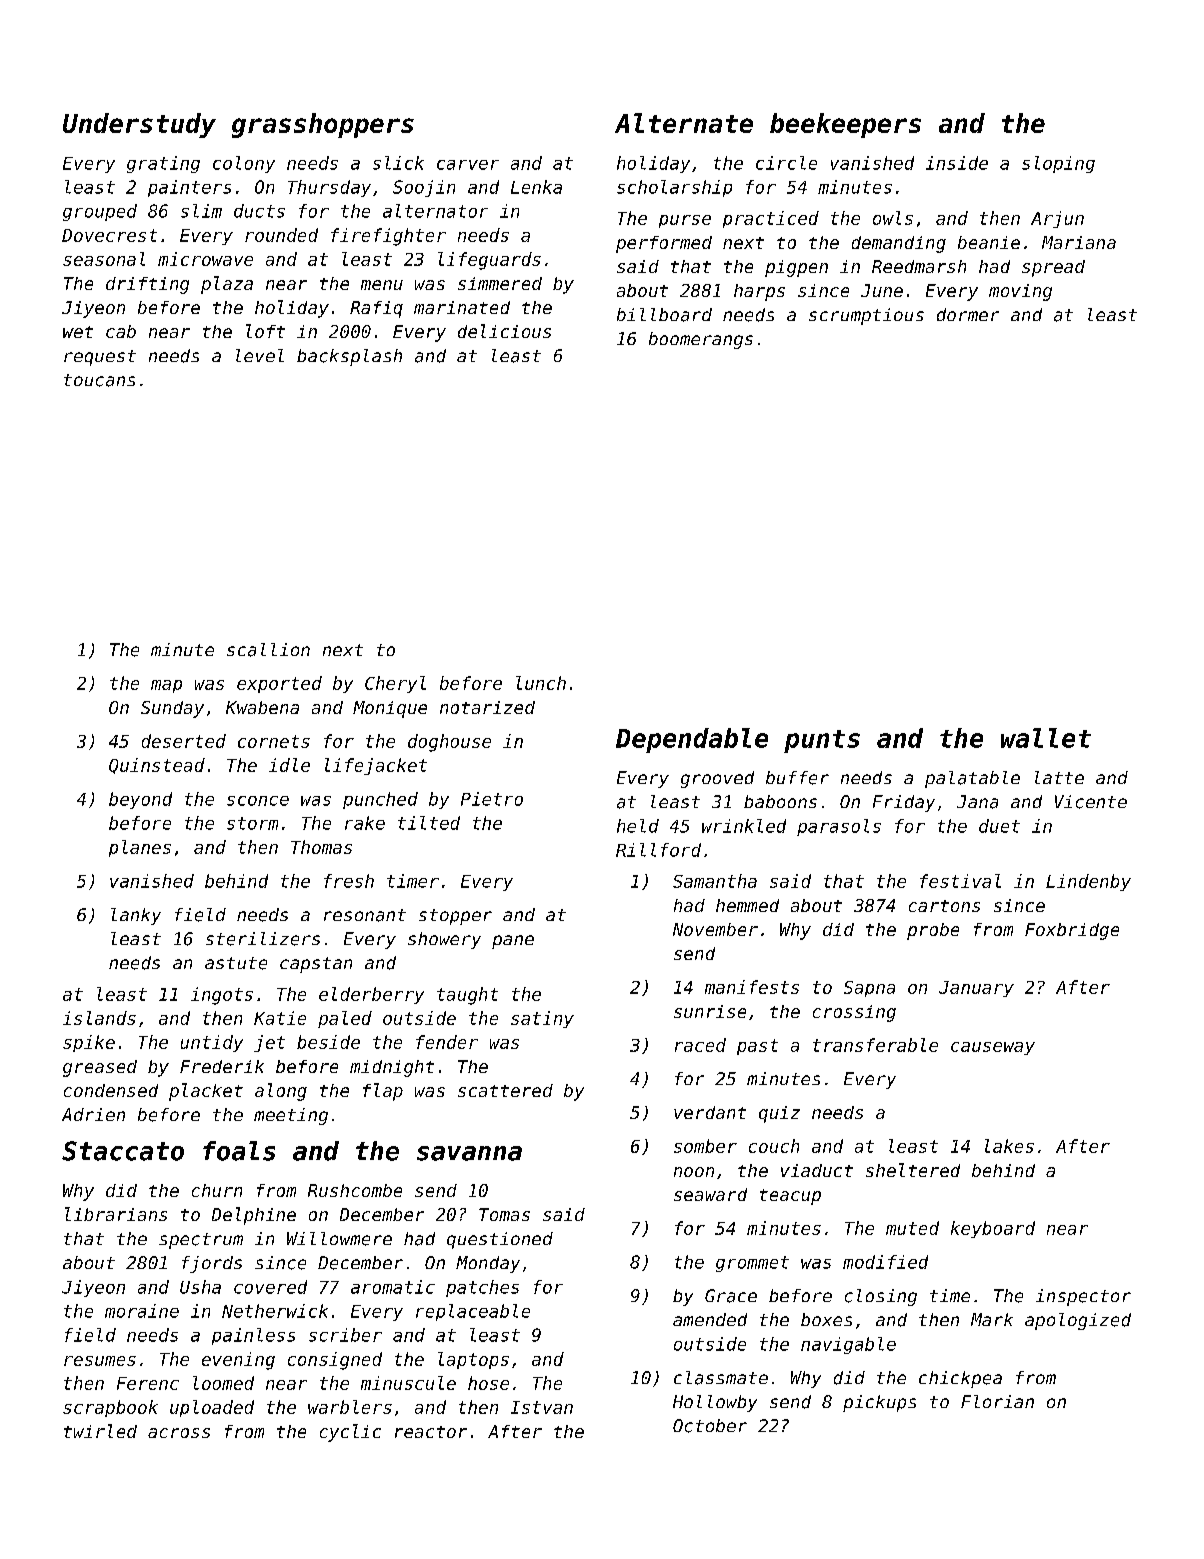 The width and height of the image is (1204, 1559). I want to click on backsplash, so click(349, 357).
